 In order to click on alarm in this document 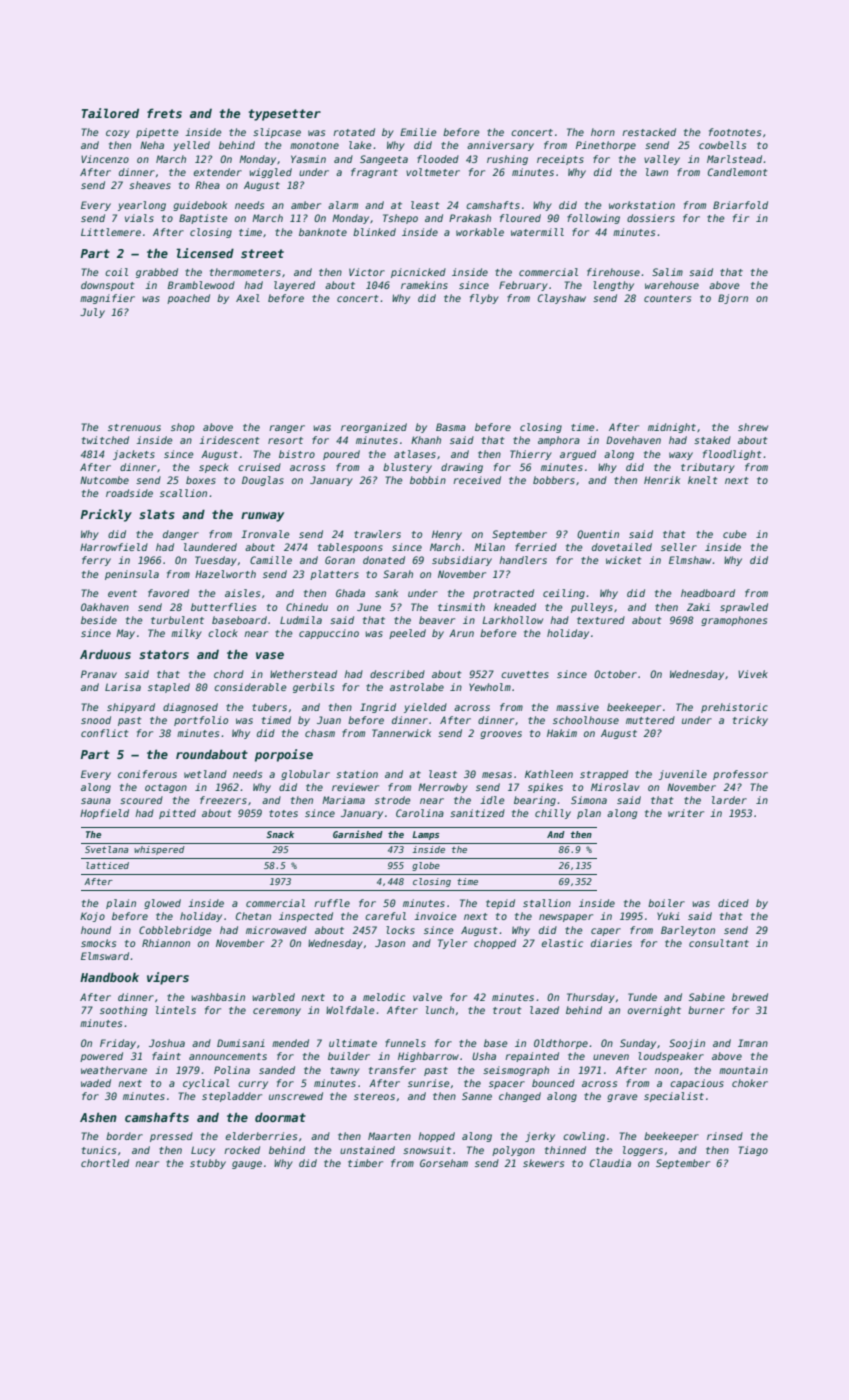, I will do `click(343, 205)`.
